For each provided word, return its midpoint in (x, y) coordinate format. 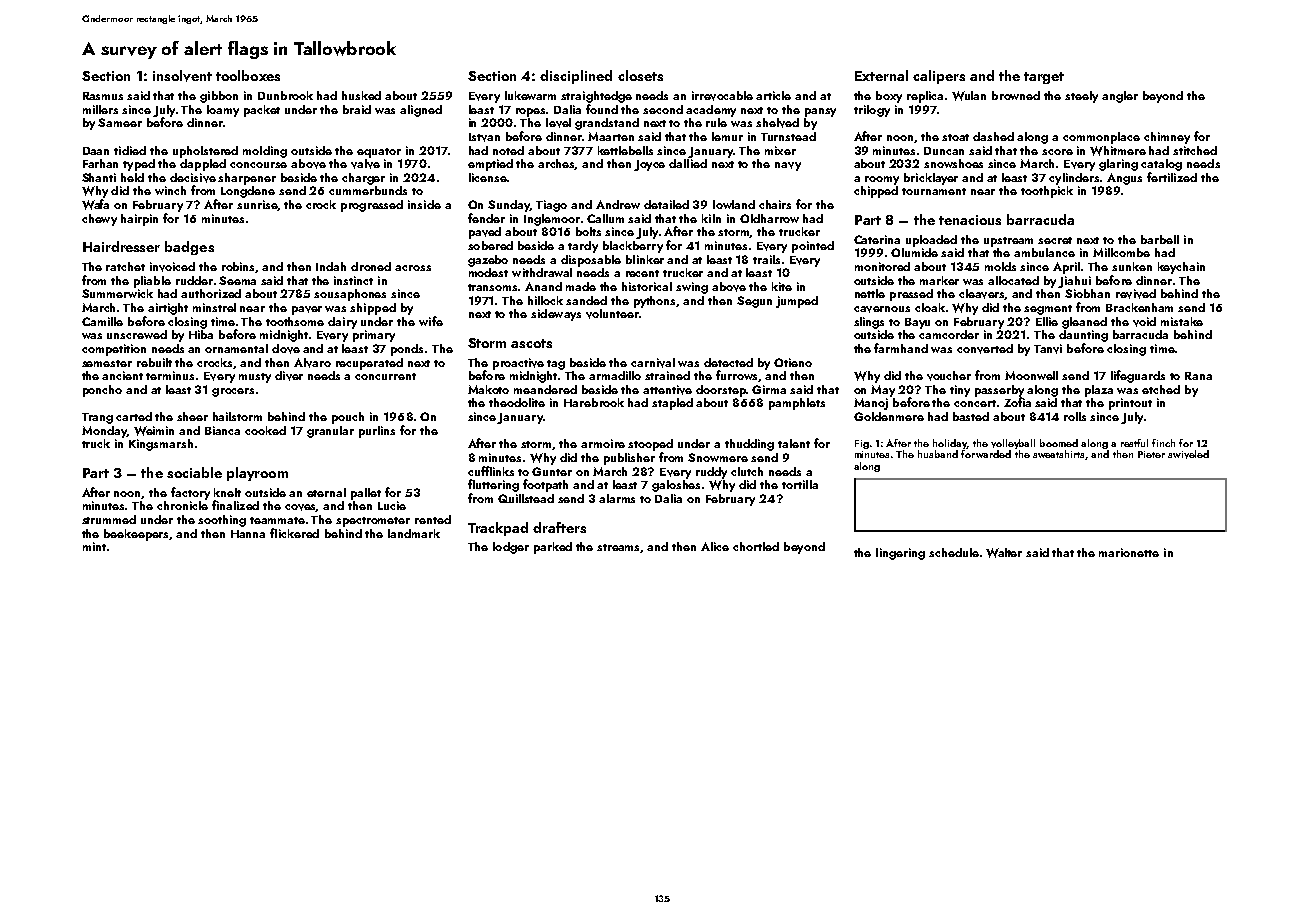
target (1044, 78)
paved (485, 233)
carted (134, 416)
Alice (715, 546)
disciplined (576, 77)
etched (1161, 389)
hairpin (139, 220)
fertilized (1172, 177)
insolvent (182, 76)
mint (94, 546)
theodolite (517, 402)
